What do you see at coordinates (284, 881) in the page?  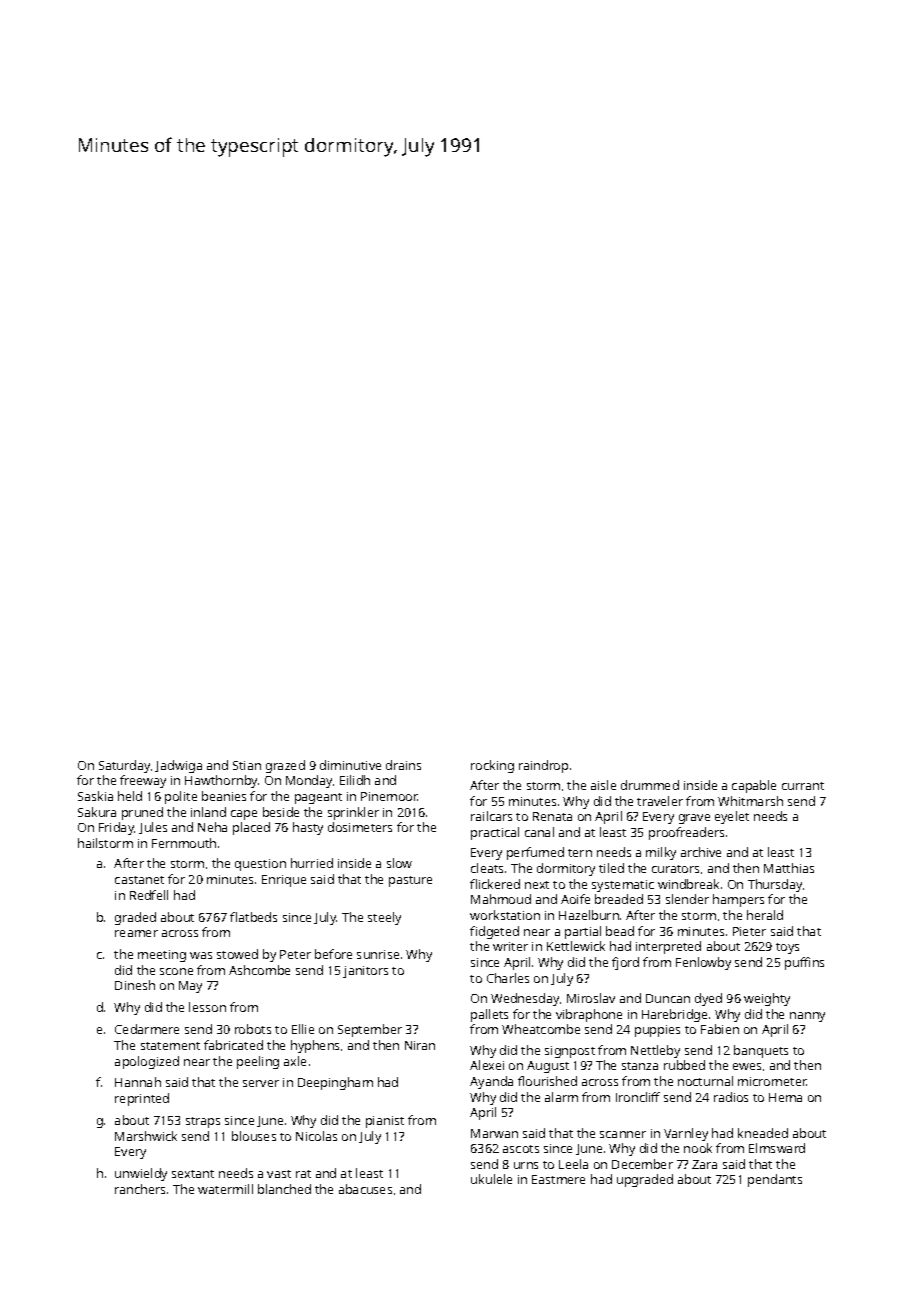 I see `Enrique` at bounding box center [284, 881].
